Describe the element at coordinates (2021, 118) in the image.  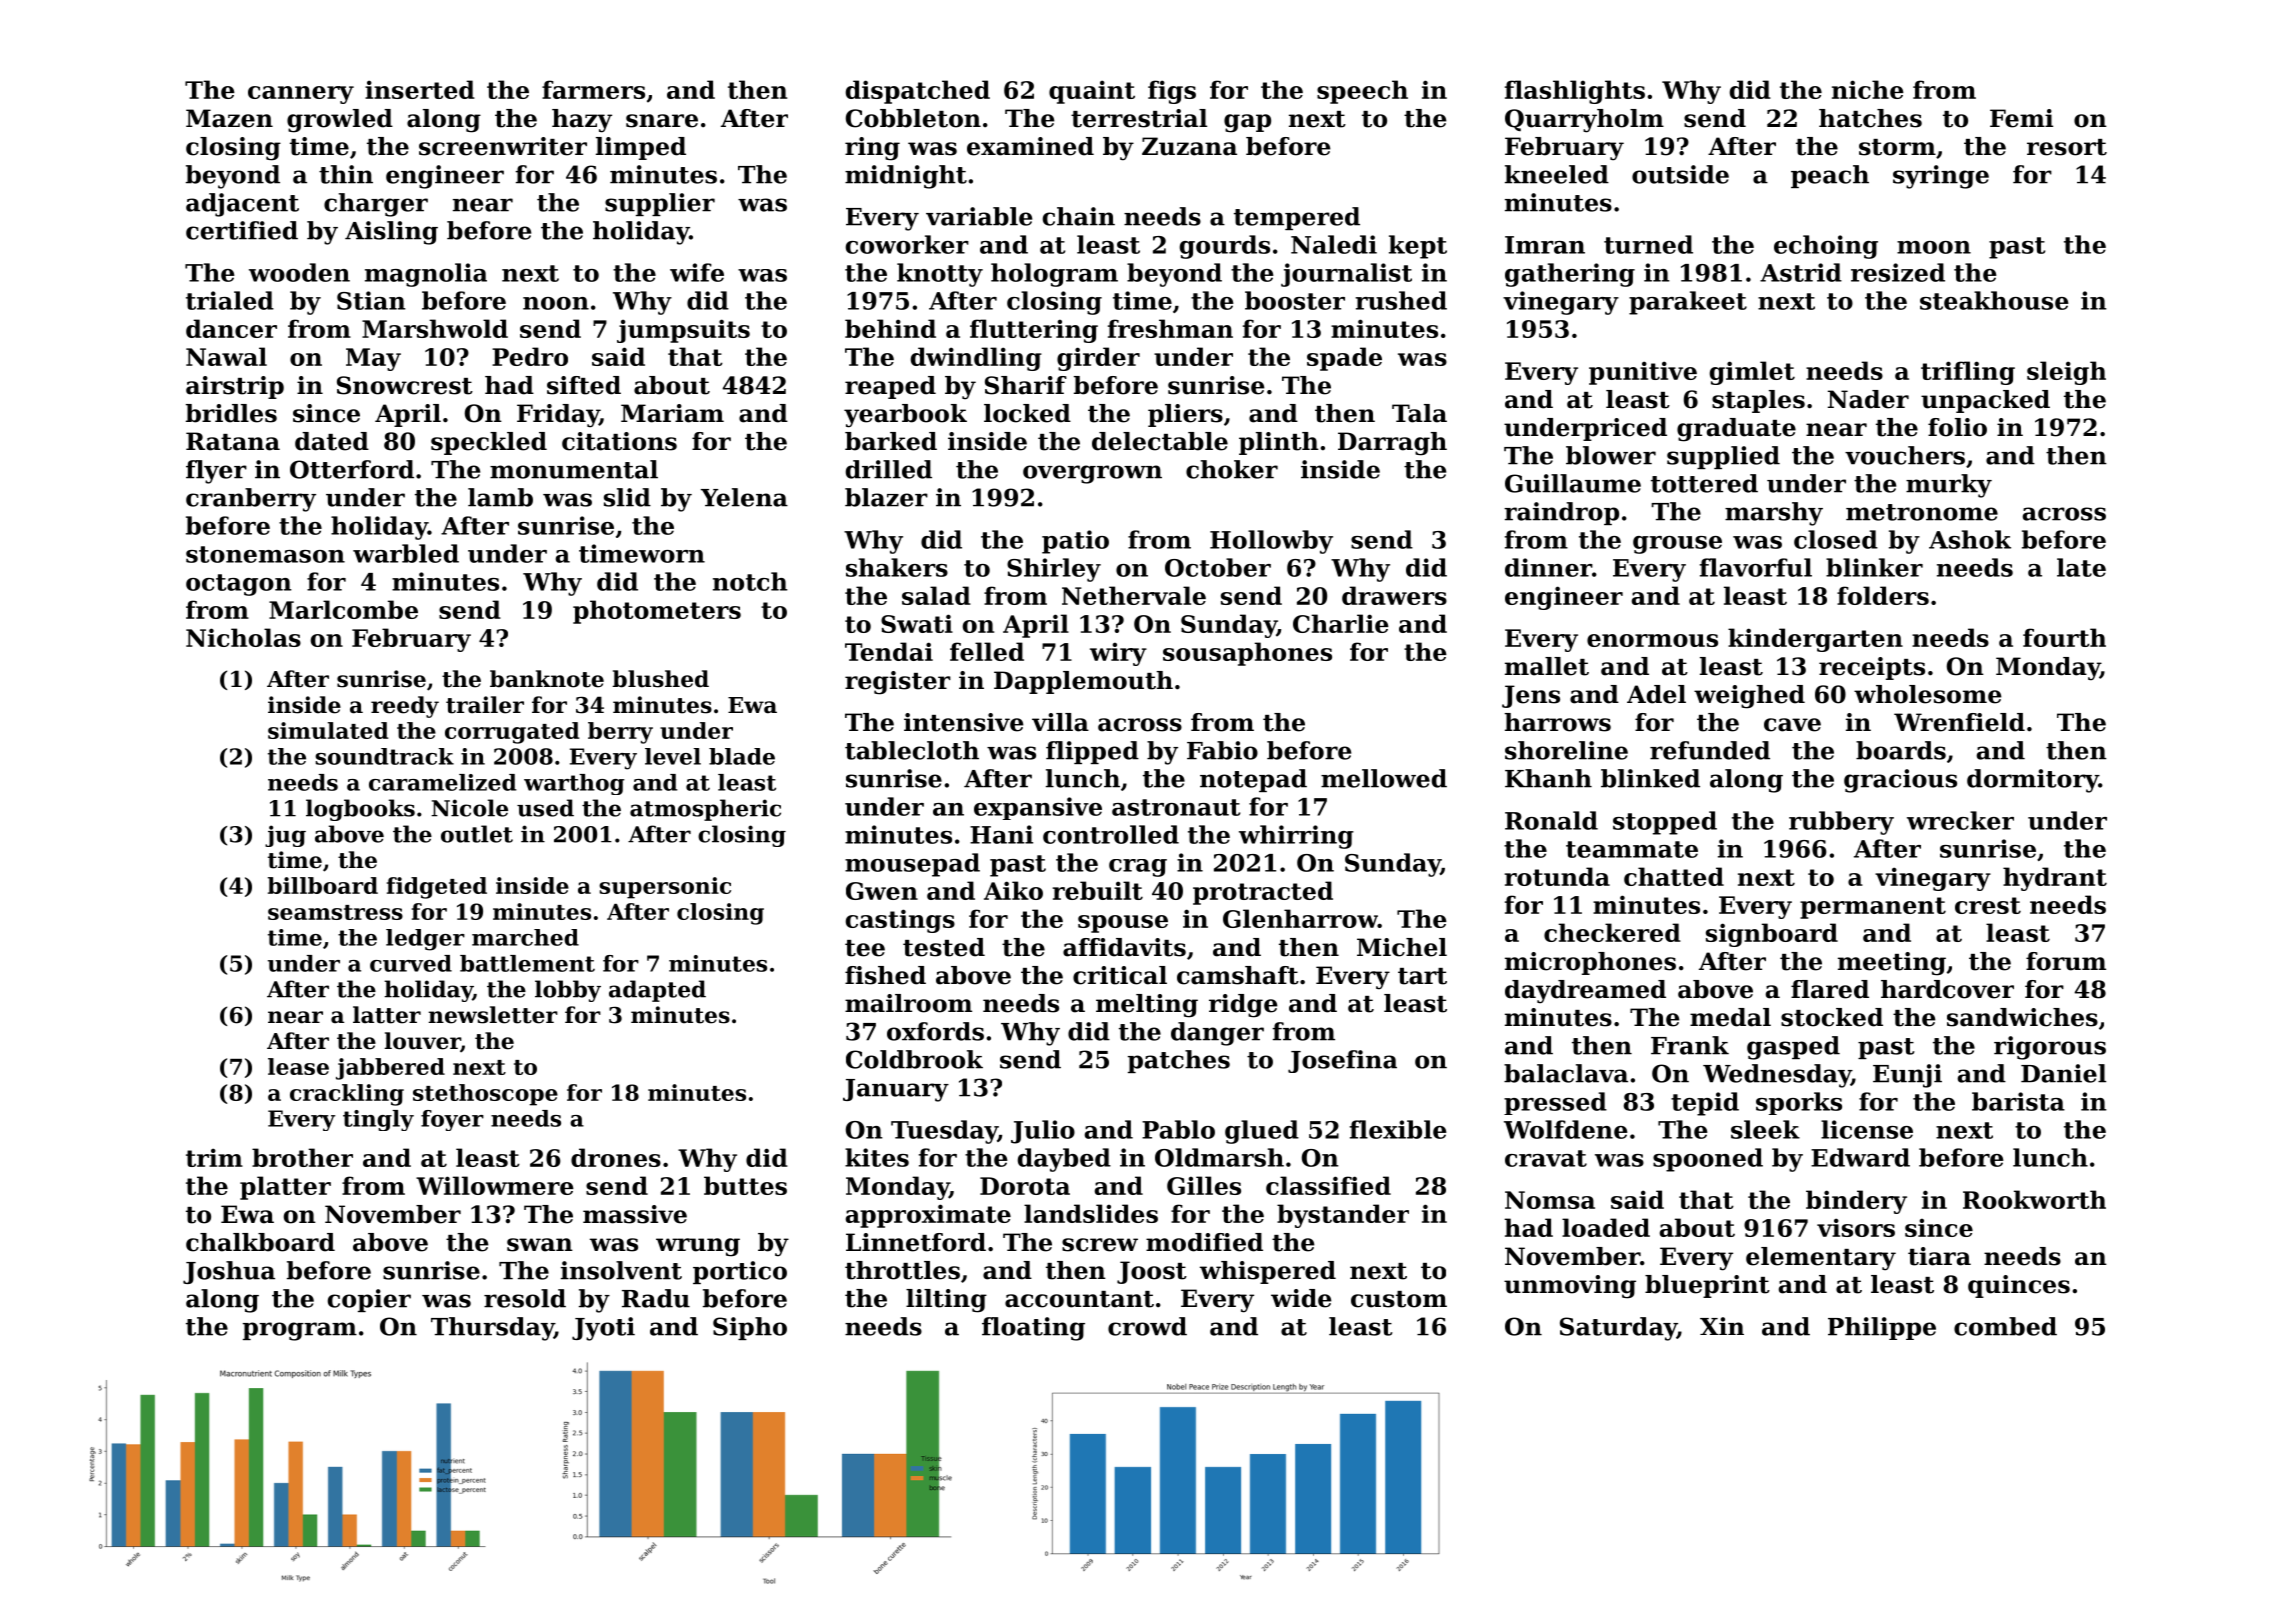
I see `Femi` at that location.
